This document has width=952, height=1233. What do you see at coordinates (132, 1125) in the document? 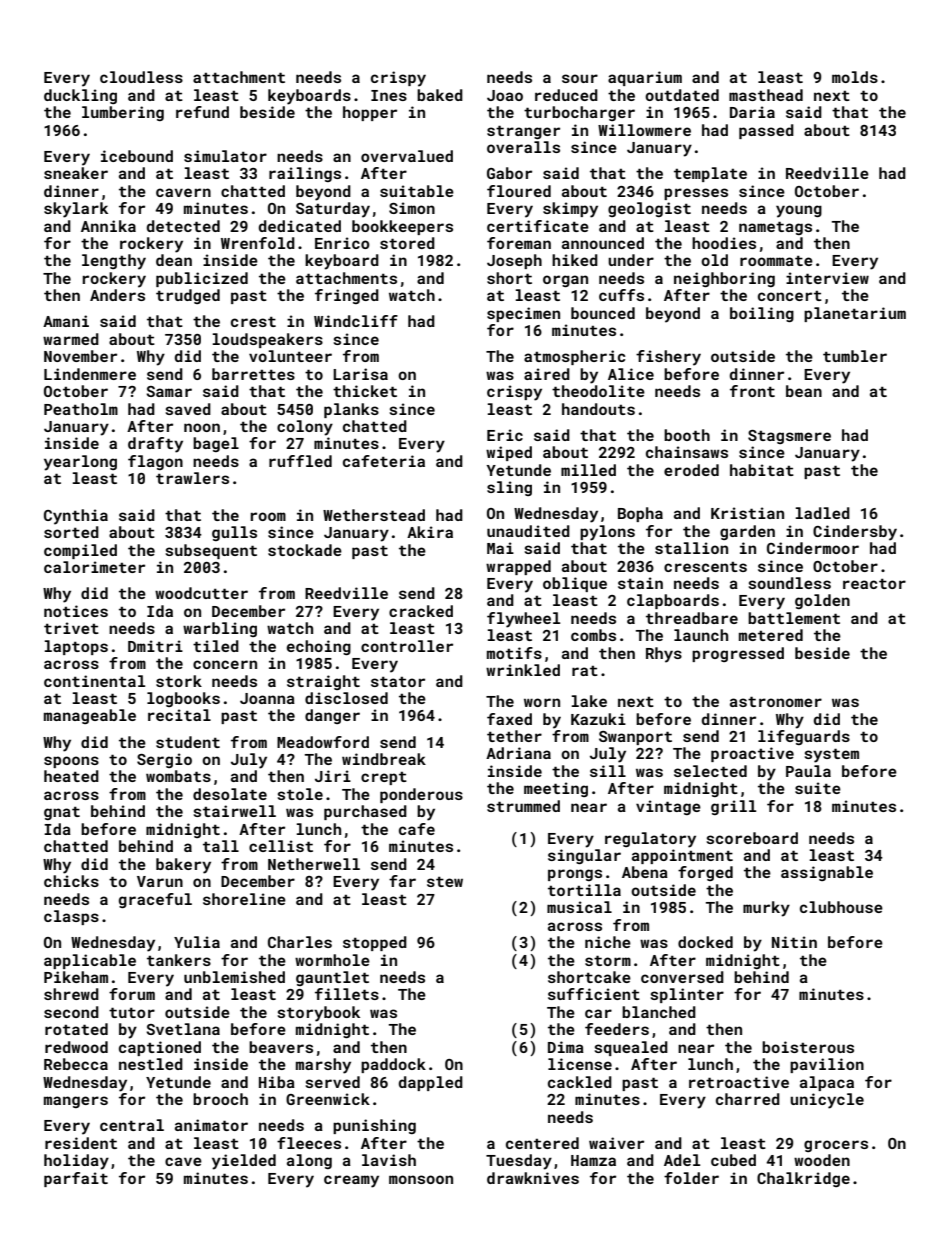
I see `central` at bounding box center [132, 1125].
